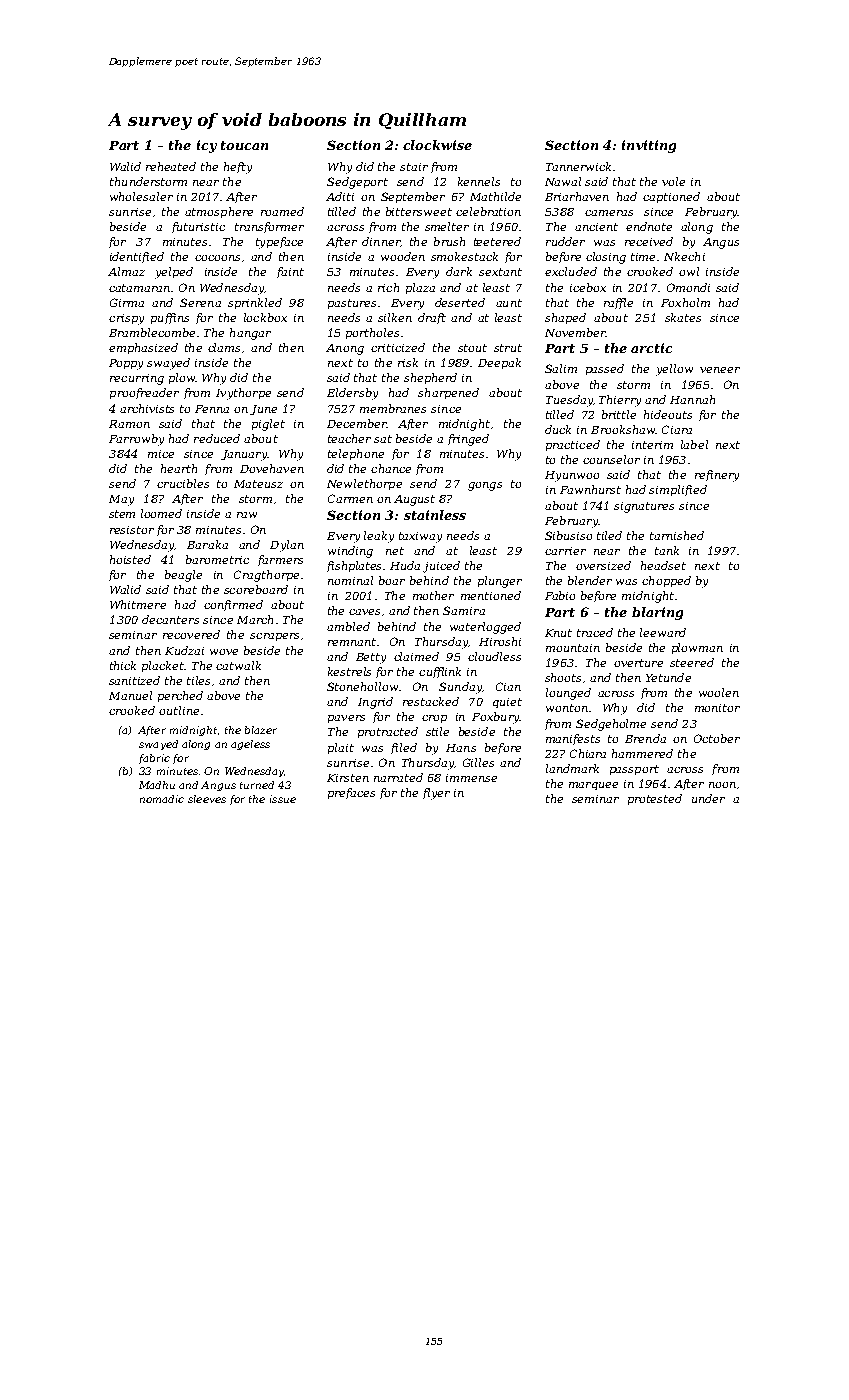 The height and width of the screenshot is (1400, 849). I want to click on reheated, so click(171, 166).
